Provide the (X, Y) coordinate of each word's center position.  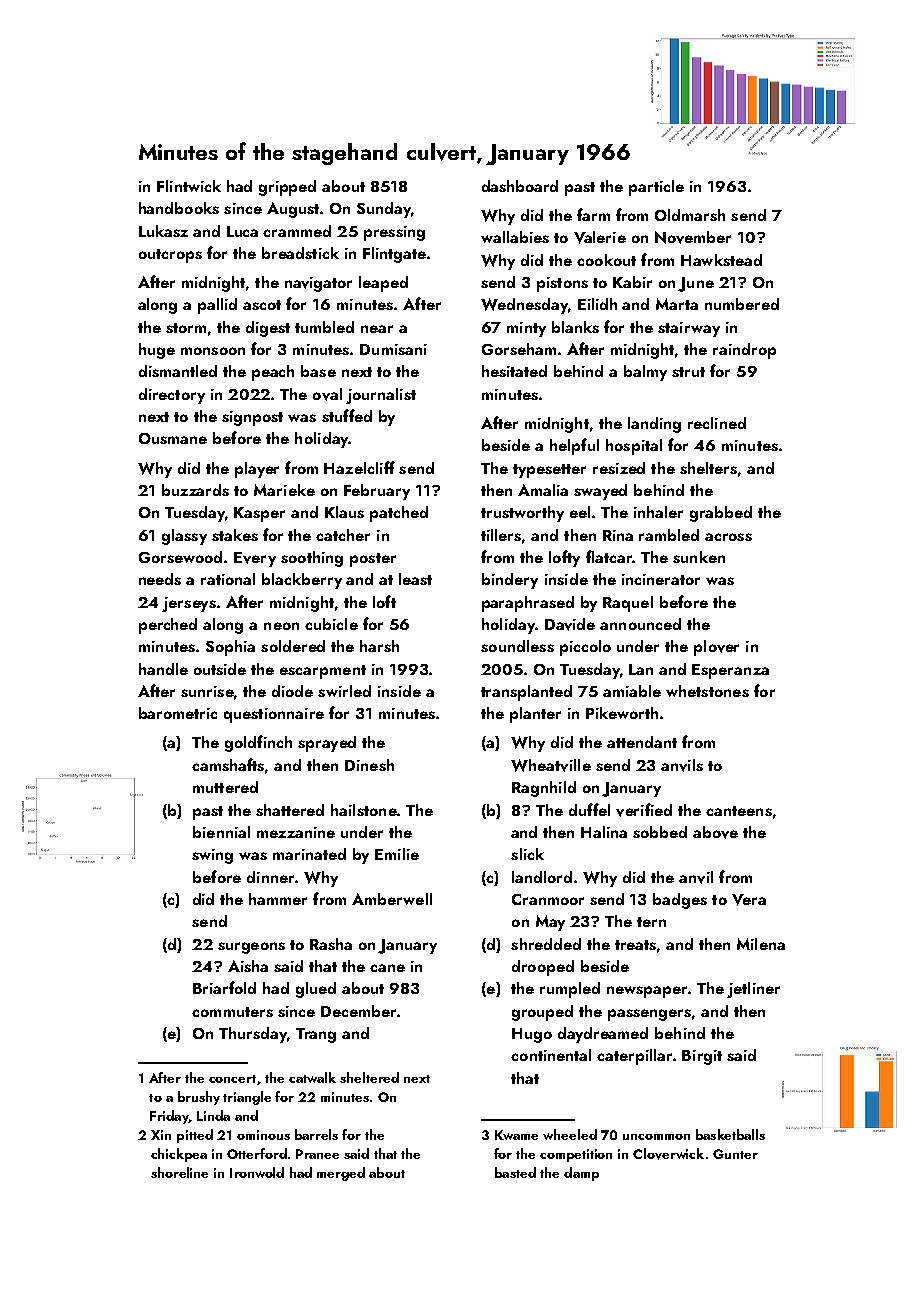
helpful (574, 446)
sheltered (369, 1077)
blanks (575, 327)
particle (656, 188)
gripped (287, 188)
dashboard (520, 186)
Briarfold (224, 987)
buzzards (195, 490)
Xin (161, 1135)
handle (163, 669)
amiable (632, 691)
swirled (344, 691)
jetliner (753, 990)
